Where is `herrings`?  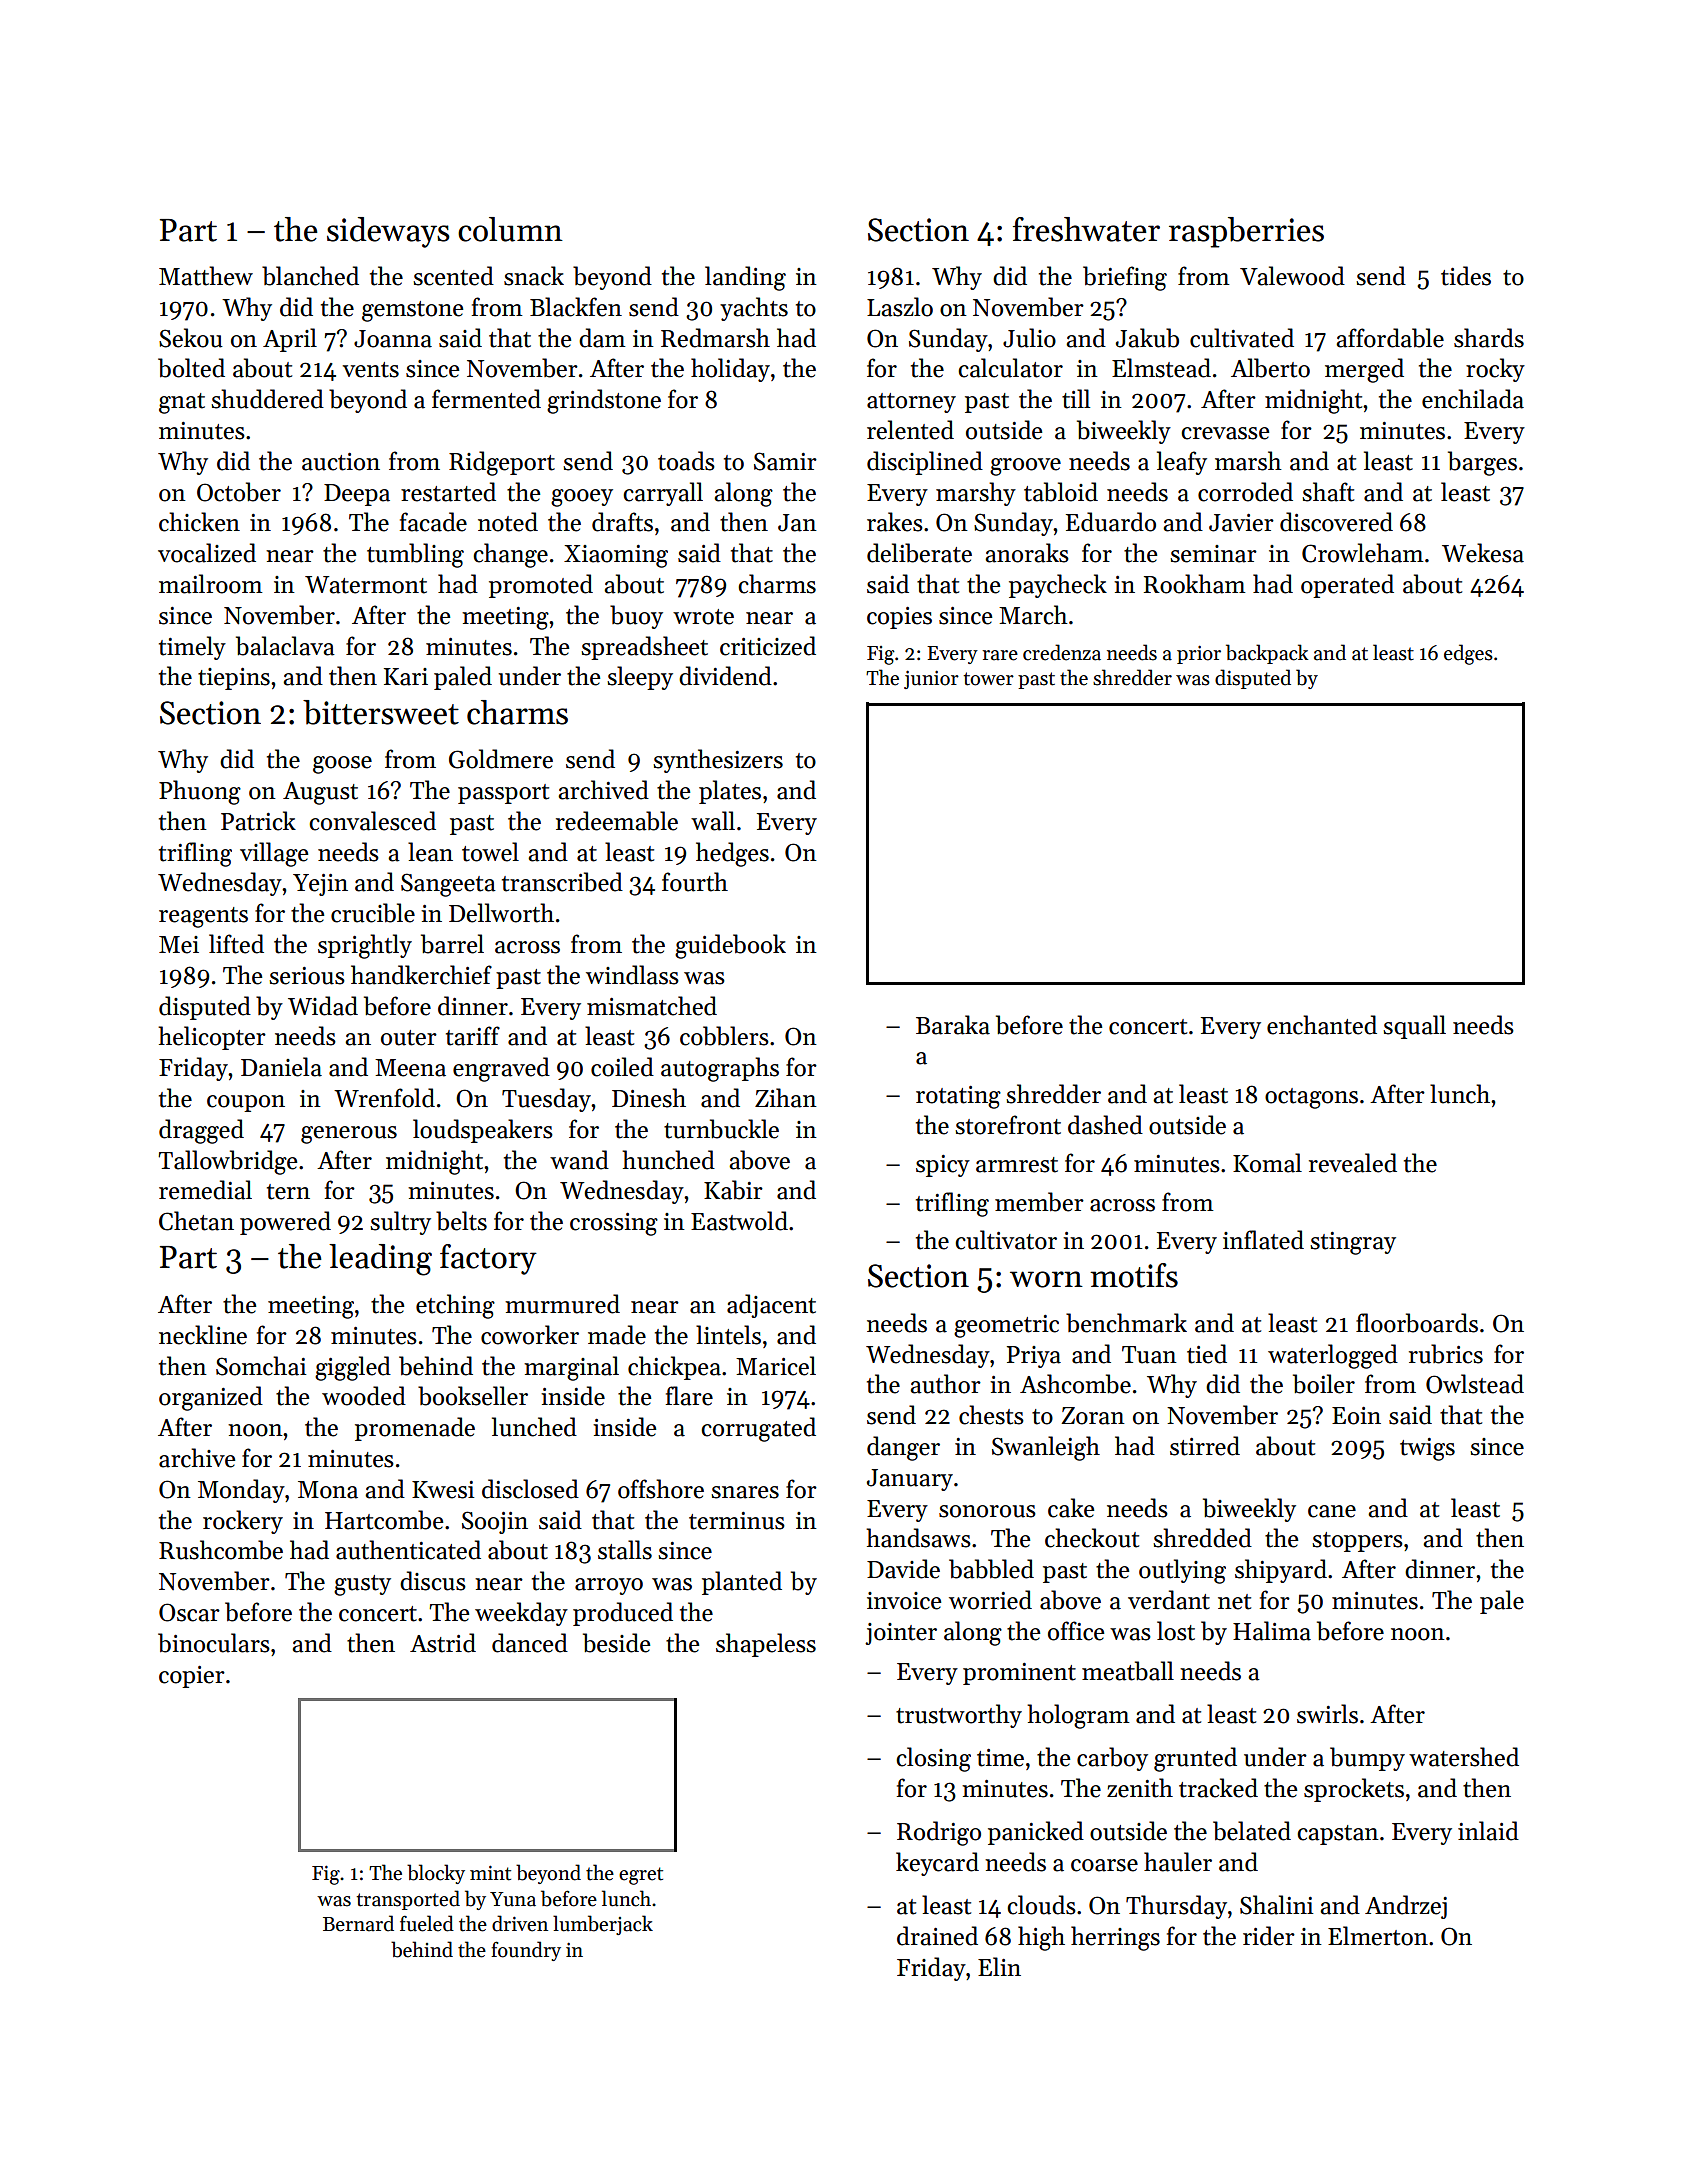 herrings is located at coordinates (1115, 1938).
